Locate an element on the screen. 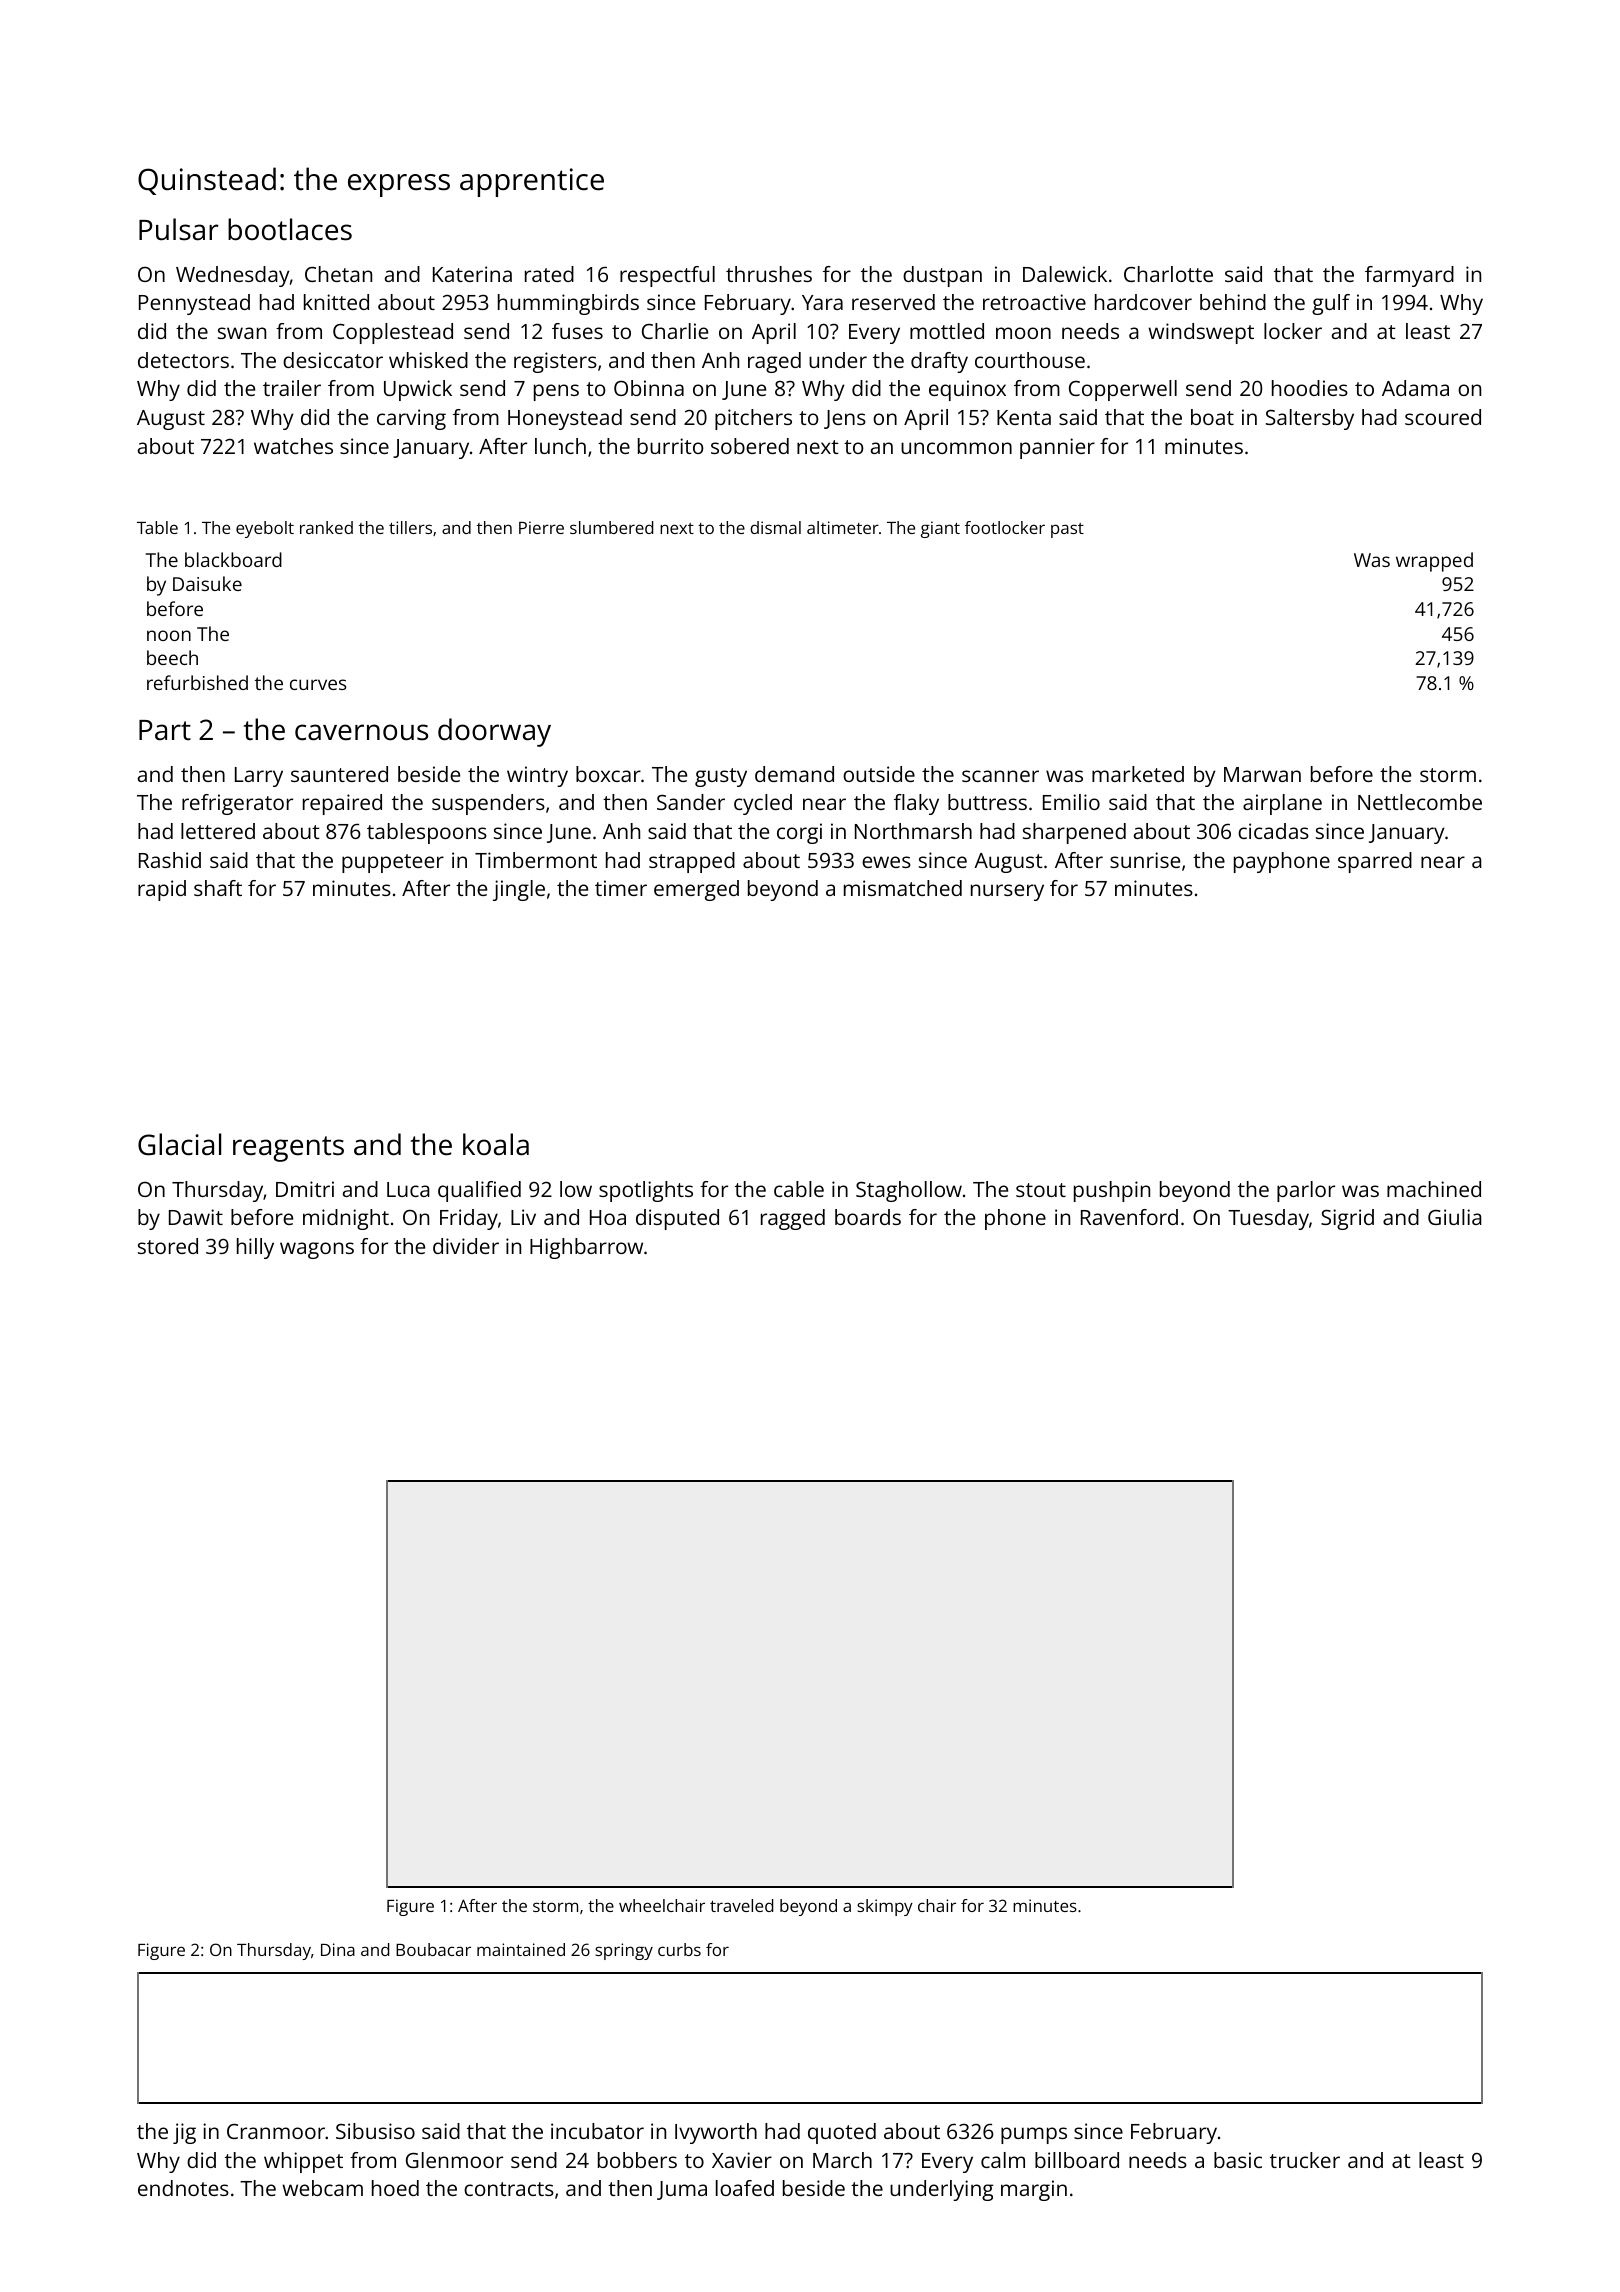  Dina is located at coordinates (338, 1949).
